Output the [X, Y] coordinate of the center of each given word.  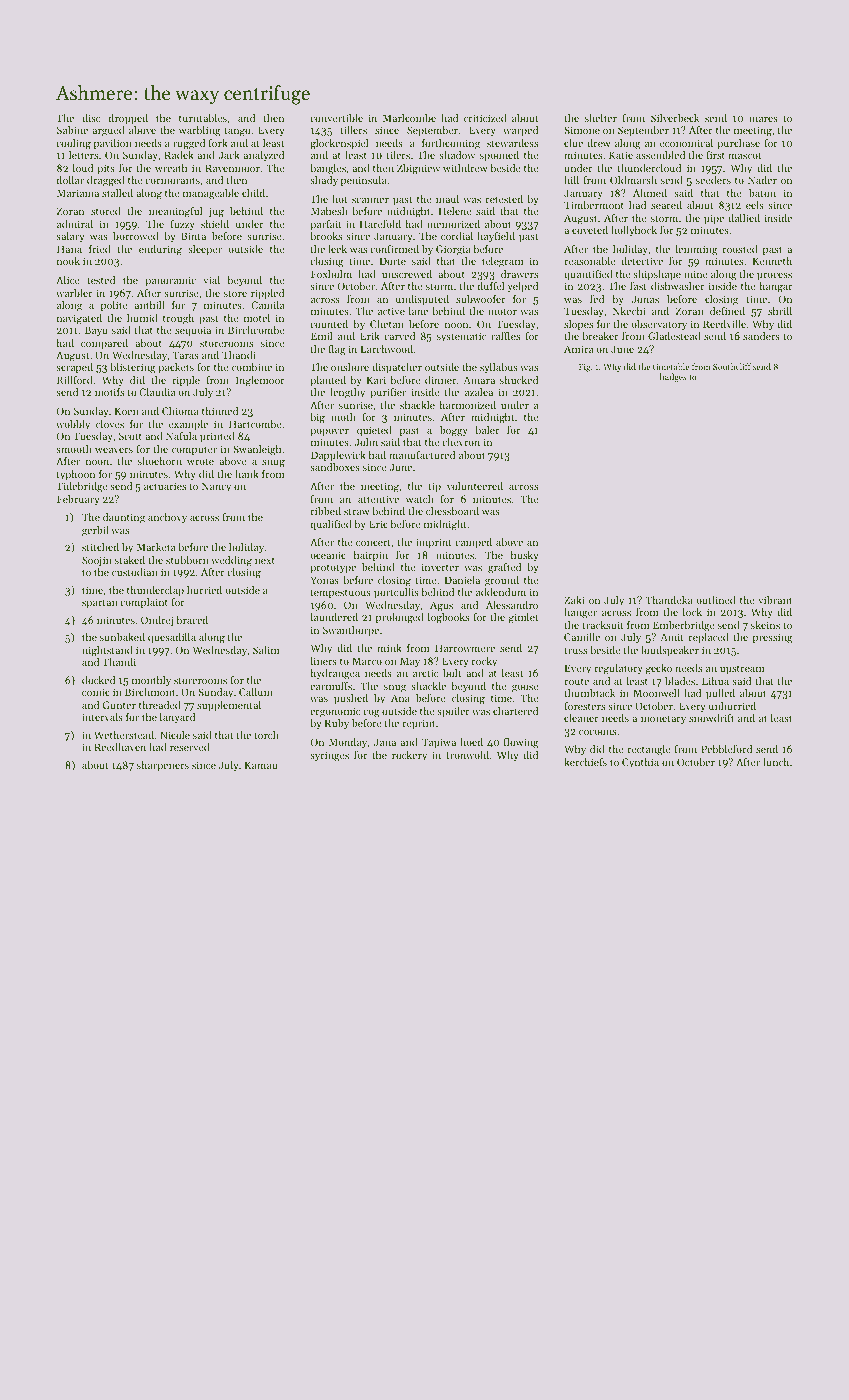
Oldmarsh [633, 180]
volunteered [475, 486]
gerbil [95, 531]
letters [83, 155]
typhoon [76, 475]
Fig [585, 368]
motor [502, 311]
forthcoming [451, 144]
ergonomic [335, 712]
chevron [461, 442]
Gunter [119, 705]
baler [487, 430]
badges [673, 377]
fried [100, 249]
